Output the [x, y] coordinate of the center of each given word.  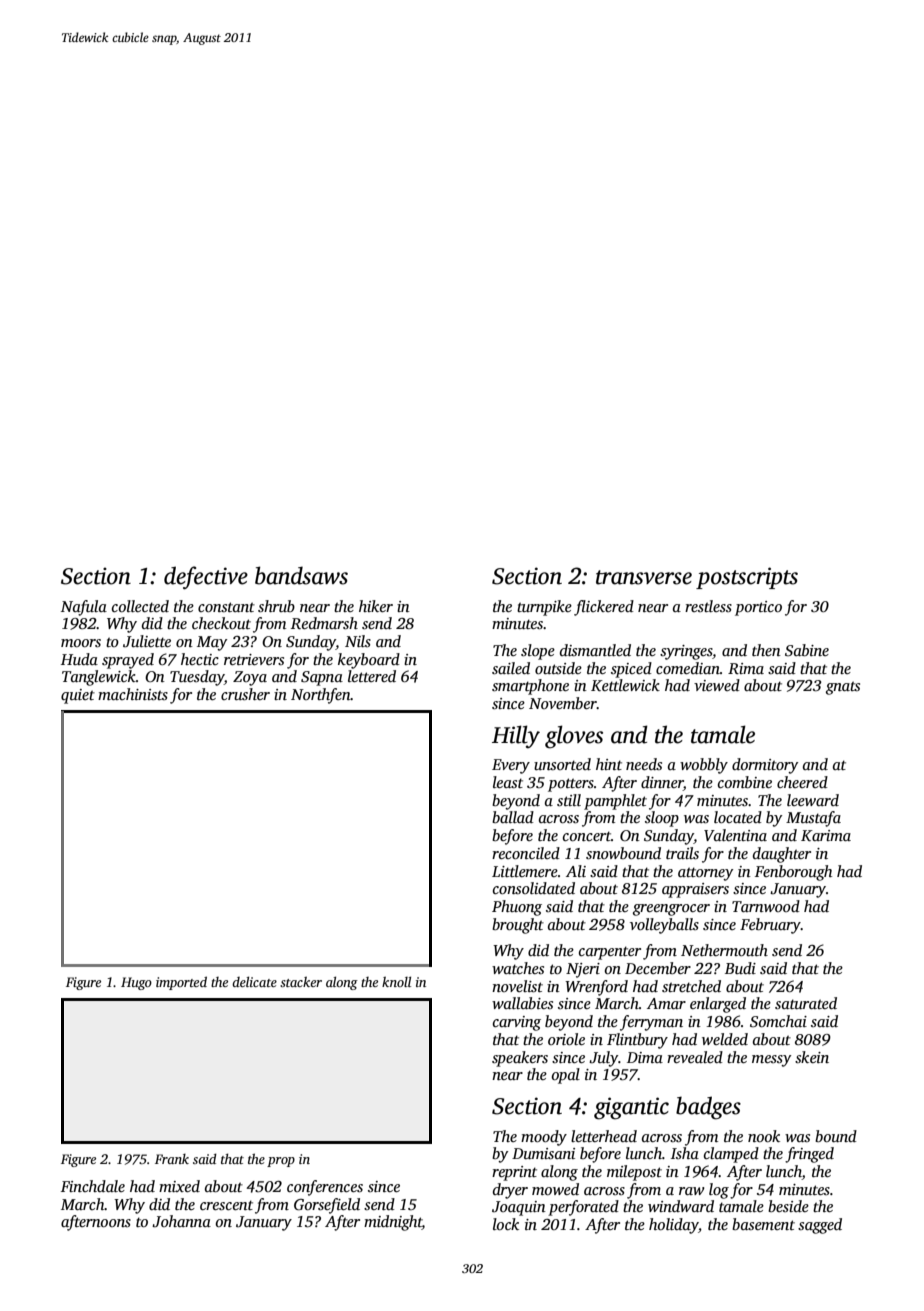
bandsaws [301, 575]
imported [181, 983]
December [658, 968]
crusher [245, 694]
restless [708, 606]
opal [565, 1076]
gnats [843, 688]
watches [518, 968]
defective [206, 578]
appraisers [695, 890]
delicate [254, 981]
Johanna [181, 1221]
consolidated [534, 888]
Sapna [322, 678]
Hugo [136, 983]
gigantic [631, 1108]
